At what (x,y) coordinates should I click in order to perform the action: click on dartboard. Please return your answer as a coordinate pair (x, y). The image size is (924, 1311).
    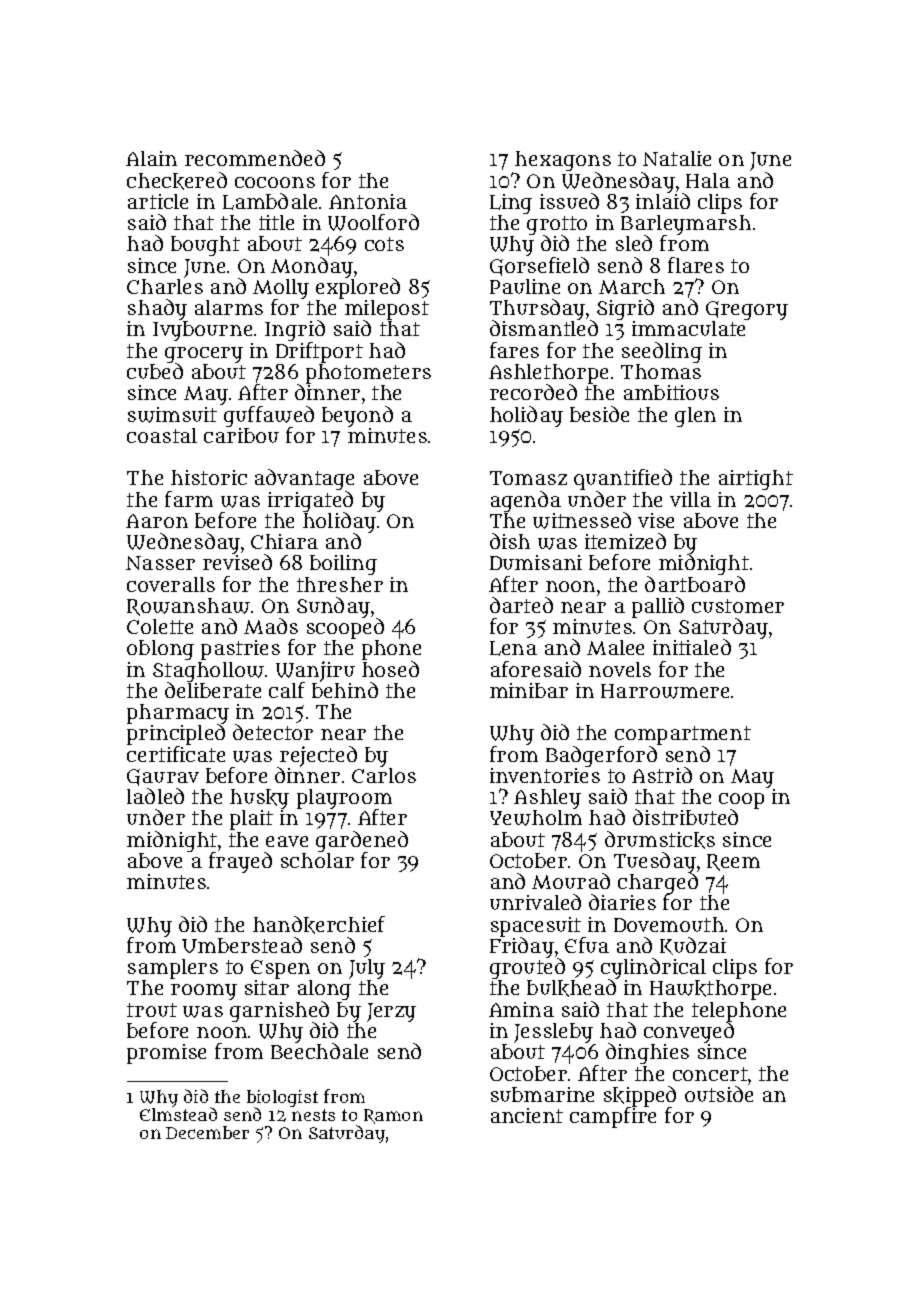
    Looking at the image, I should click on (695, 584).
